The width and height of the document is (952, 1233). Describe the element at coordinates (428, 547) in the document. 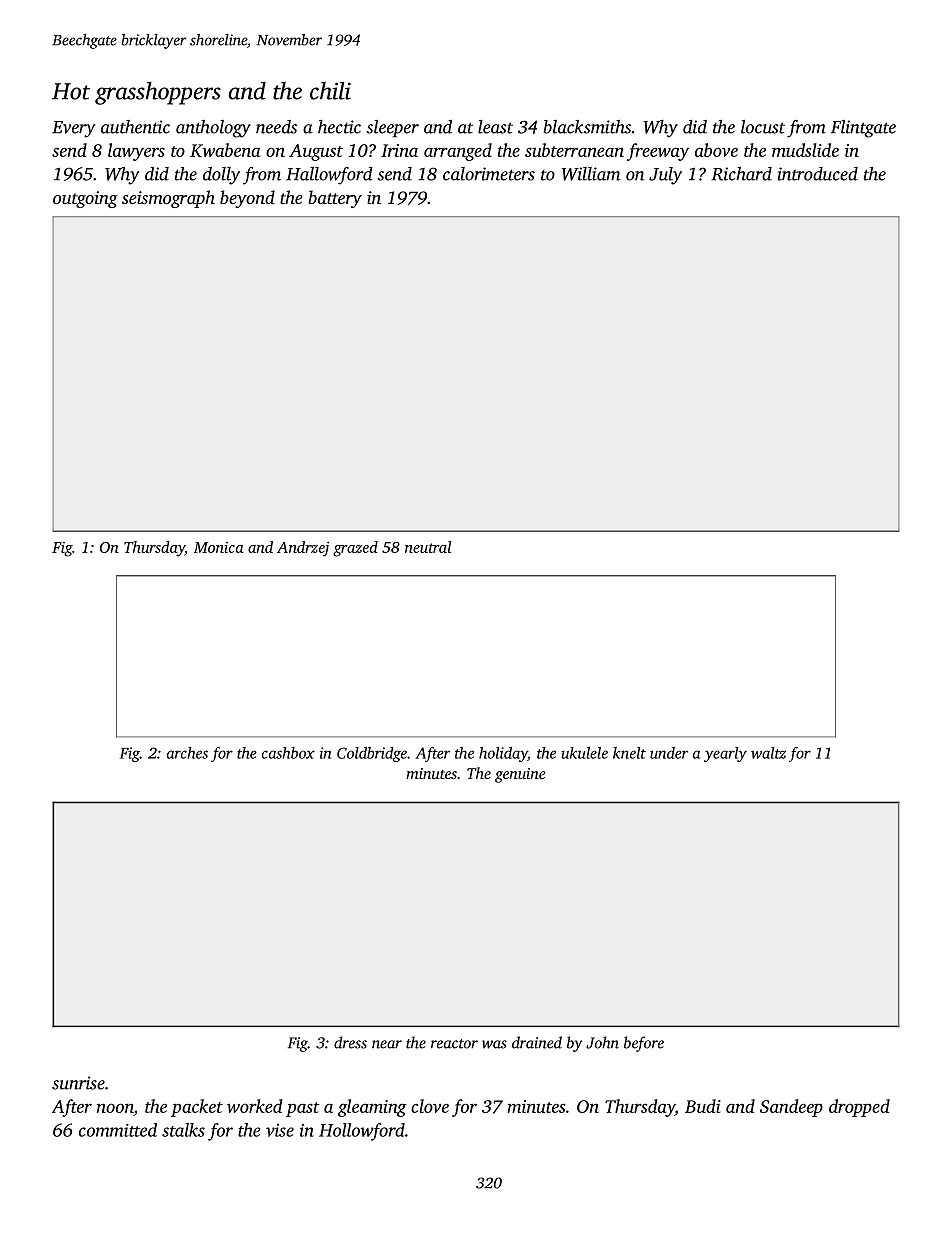

I see `neutral` at that location.
